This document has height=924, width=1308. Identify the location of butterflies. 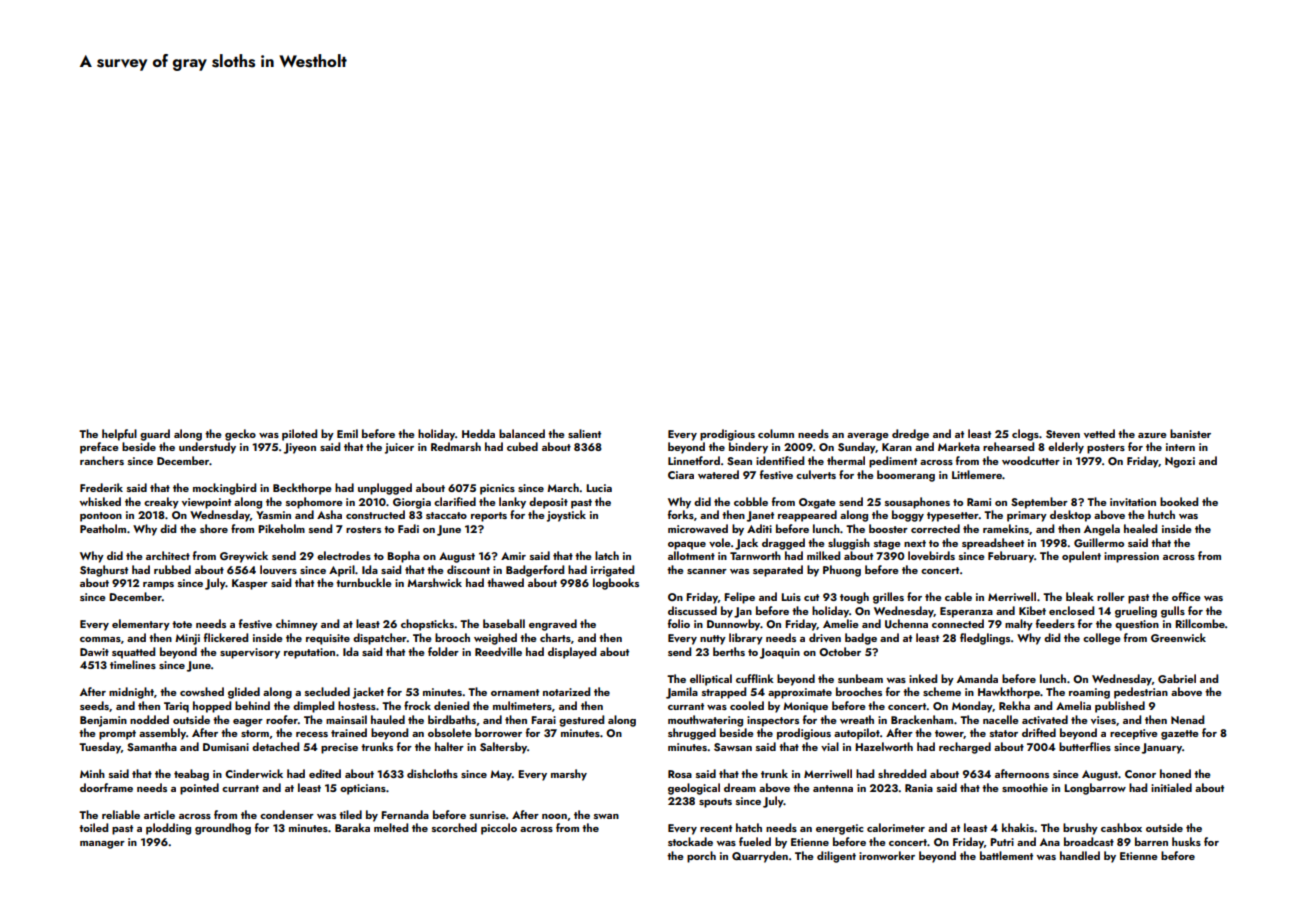
(1085, 746).
